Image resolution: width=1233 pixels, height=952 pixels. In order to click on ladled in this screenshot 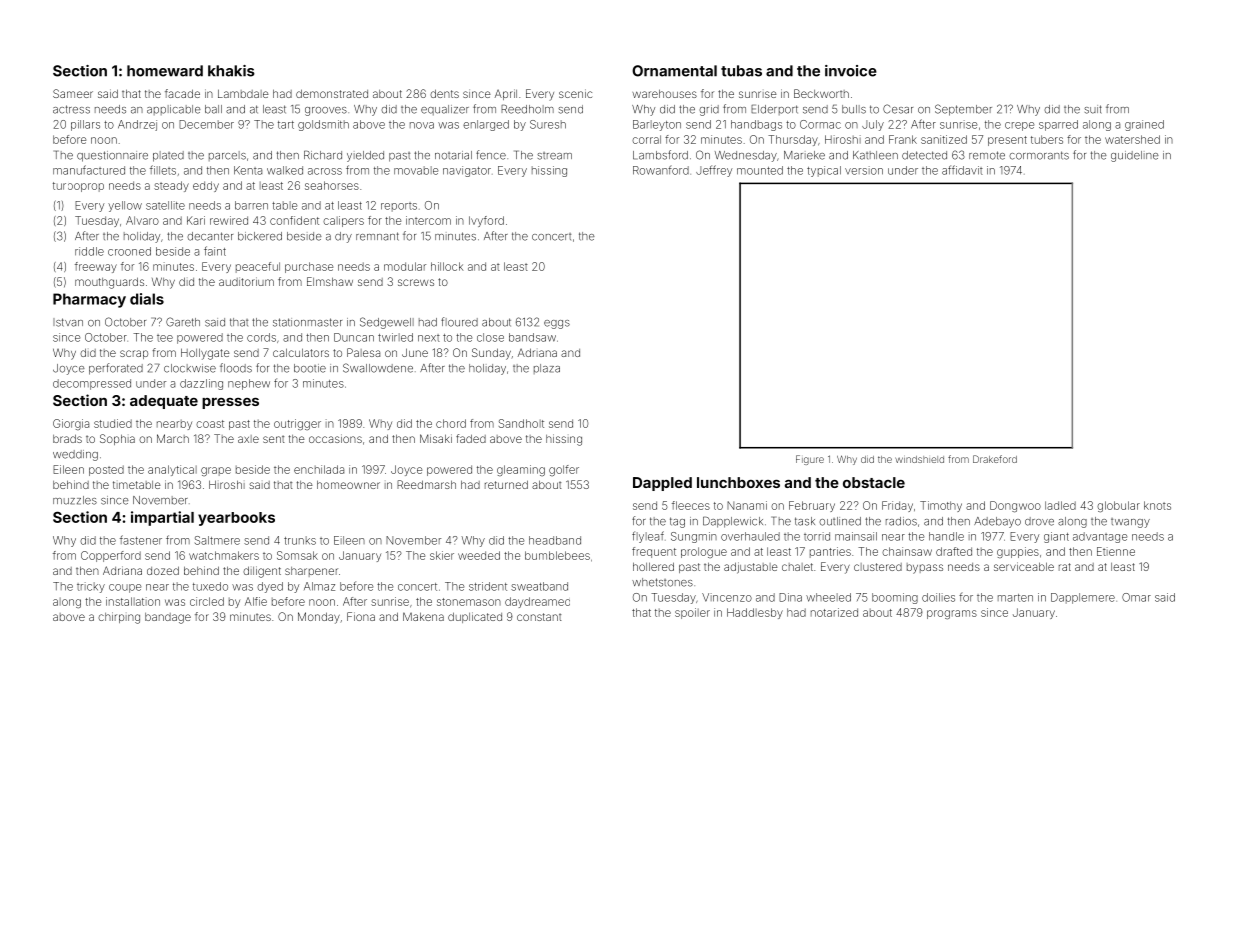, I will do `click(1060, 505)`.
